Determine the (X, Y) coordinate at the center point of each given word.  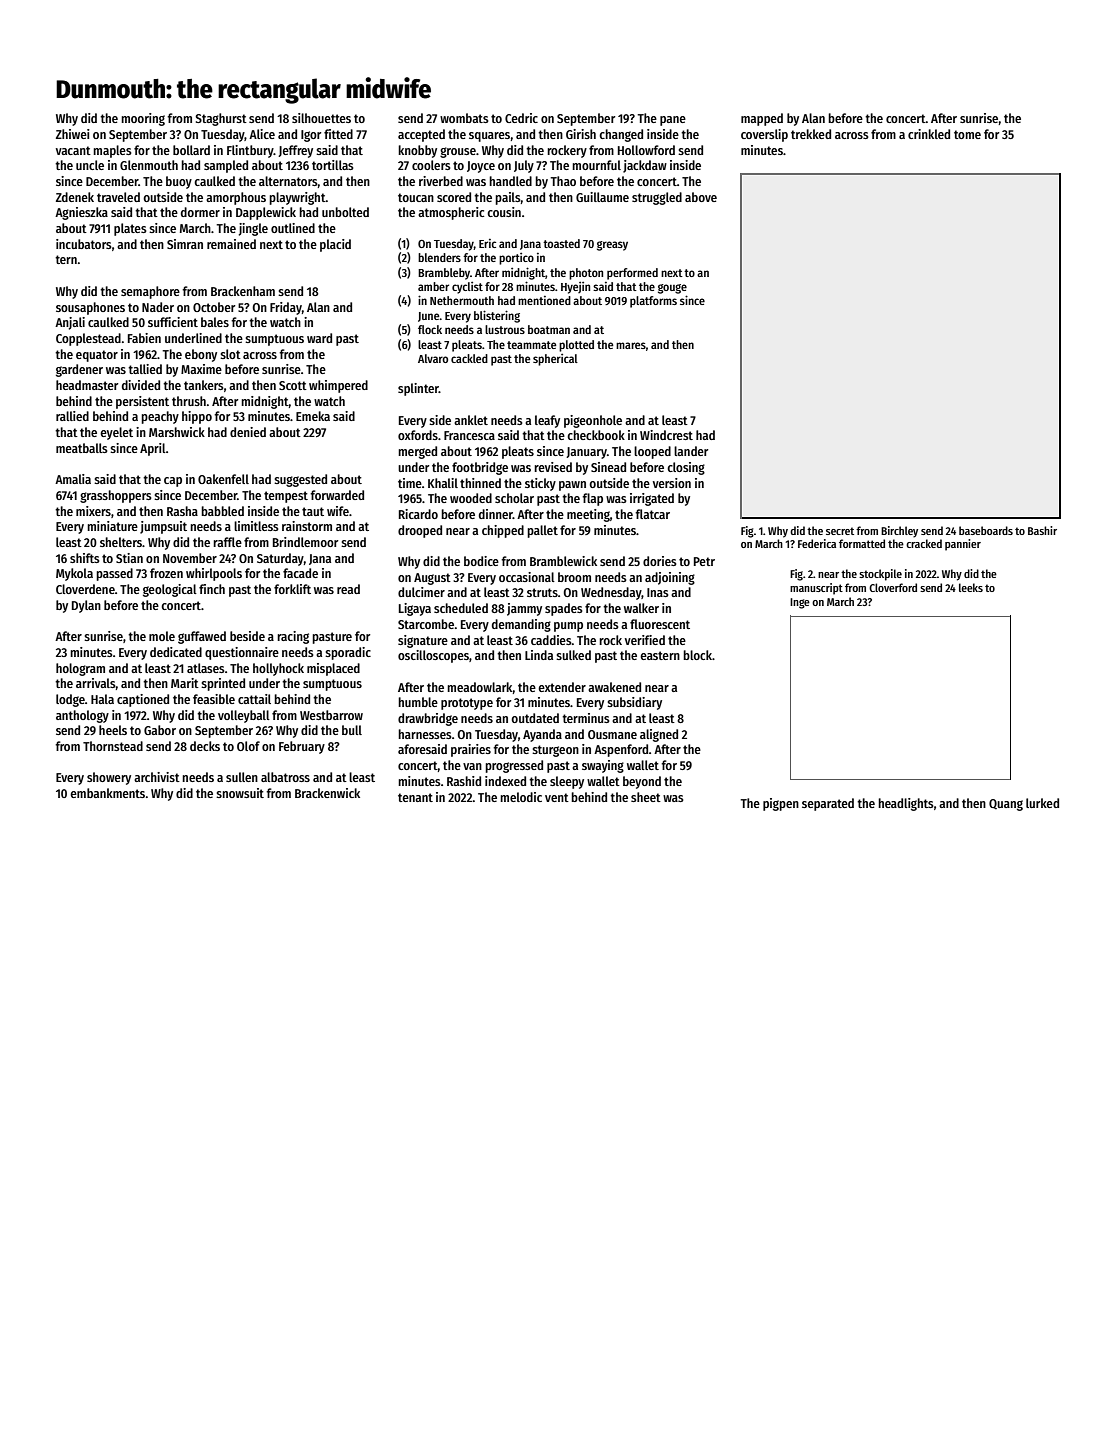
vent (557, 797)
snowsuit (240, 793)
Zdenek (75, 197)
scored (454, 197)
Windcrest (666, 435)
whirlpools (214, 574)
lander (691, 451)
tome (967, 134)
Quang (1006, 805)
